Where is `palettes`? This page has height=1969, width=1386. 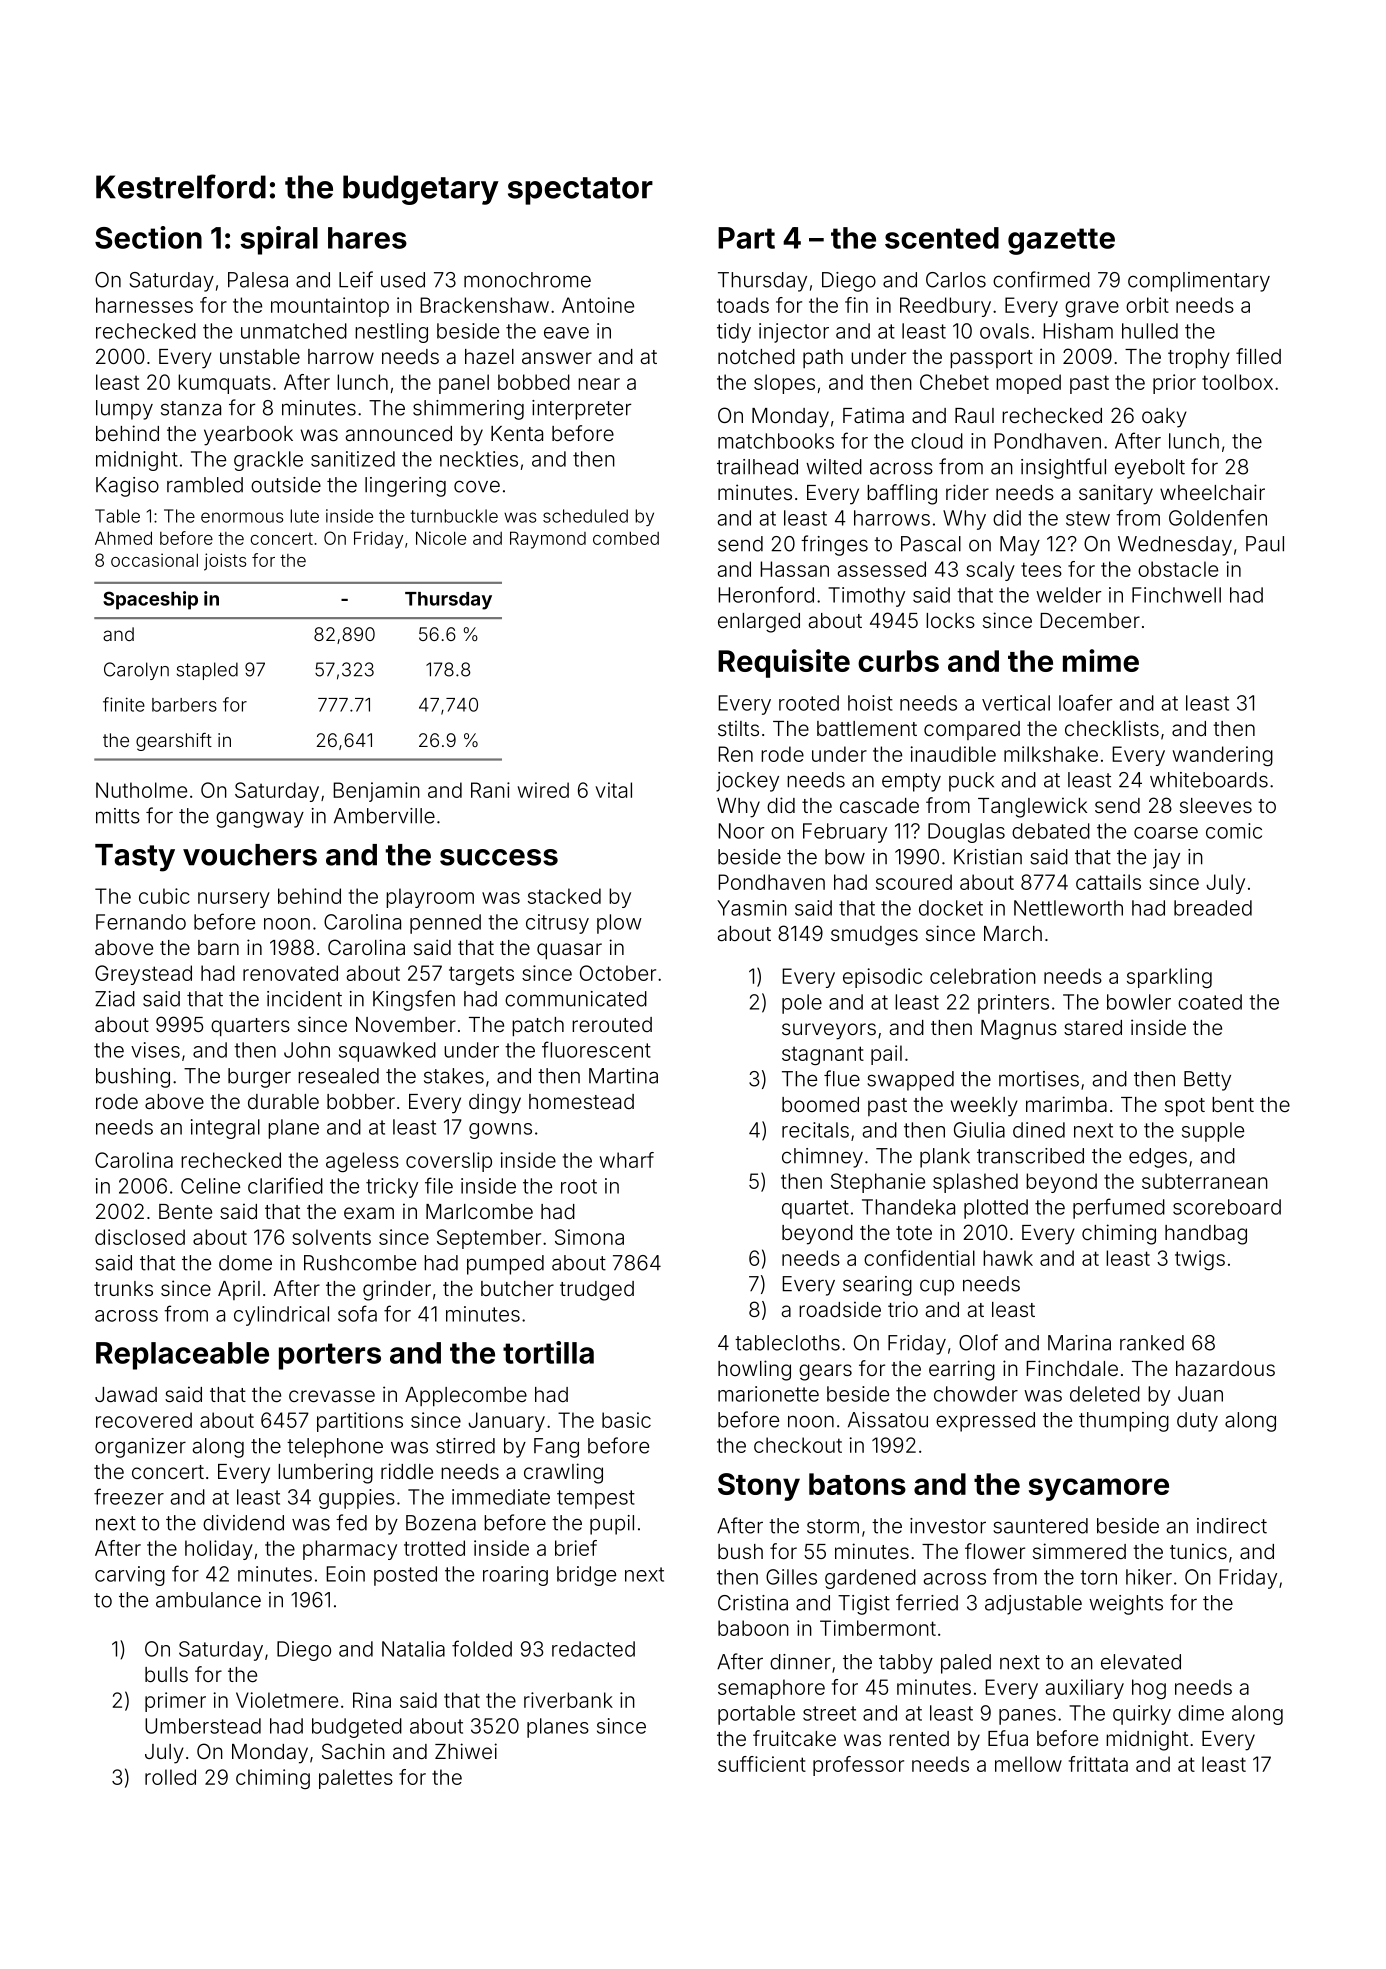 palettes is located at coordinates (356, 1779).
